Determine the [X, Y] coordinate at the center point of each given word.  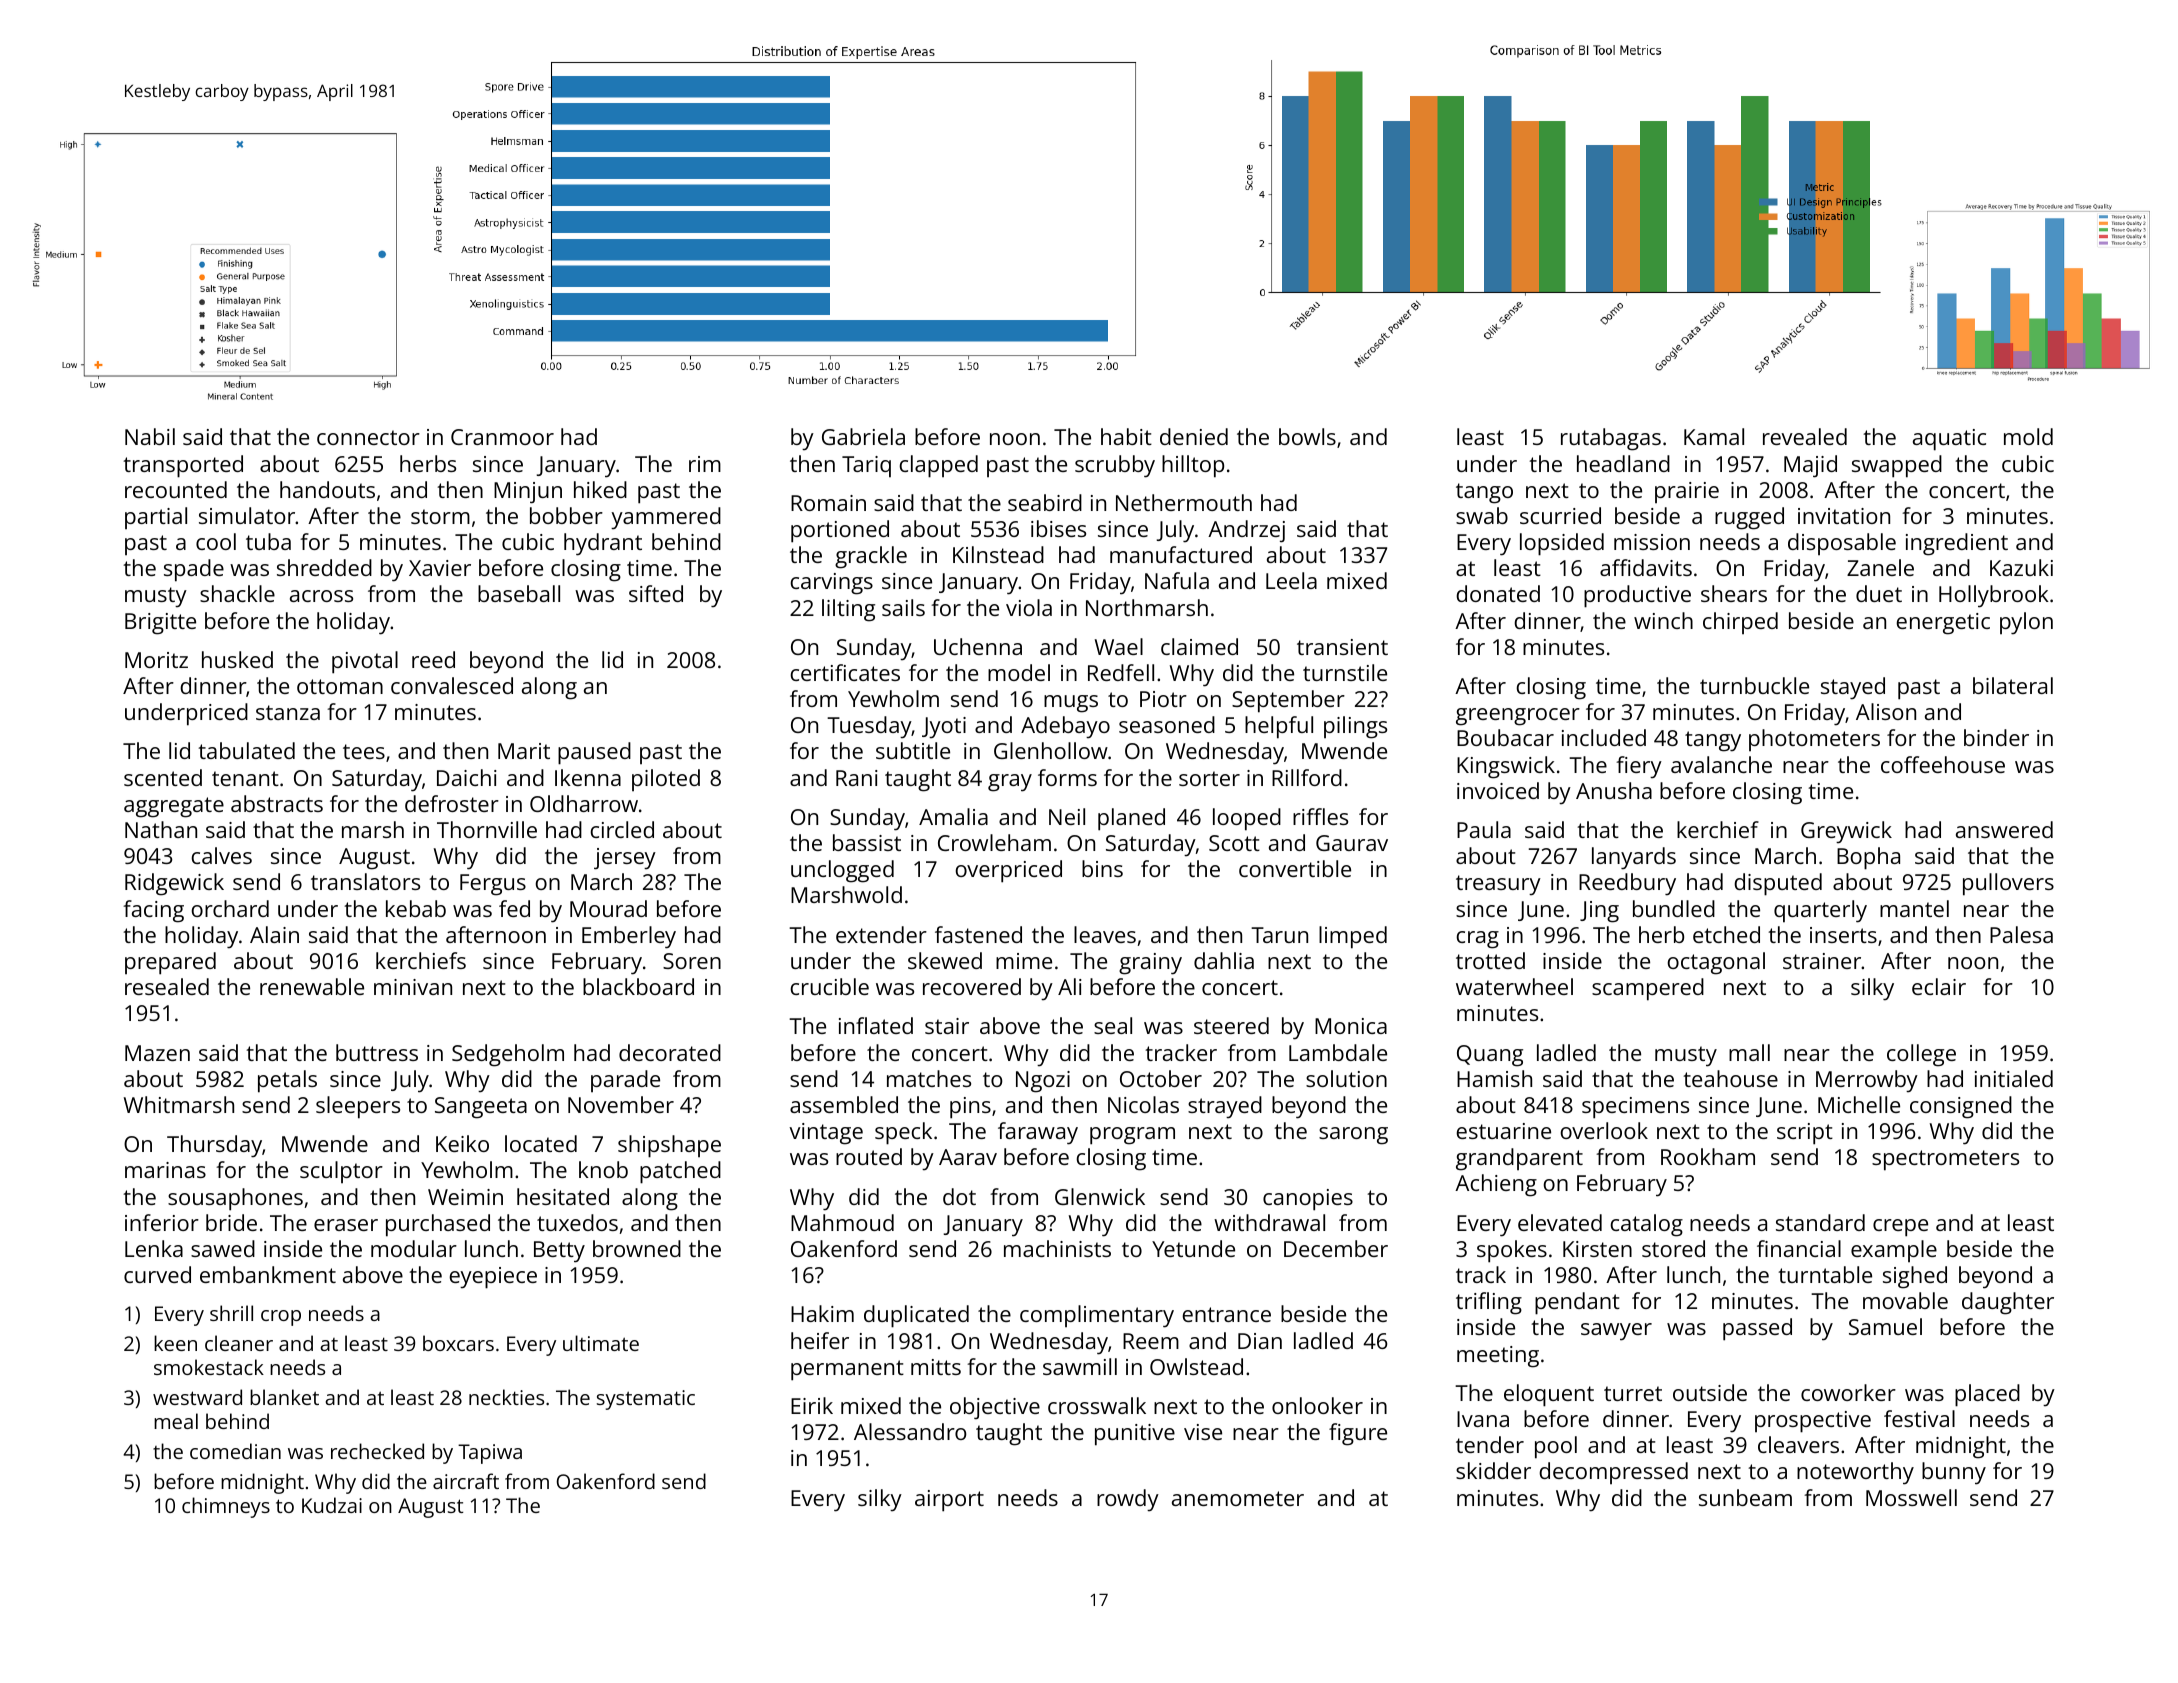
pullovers [2008, 884]
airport [949, 1501]
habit [1126, 436]
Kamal [1714, 436]
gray [1010, 783]
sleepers [358, 1107]
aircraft [466, 1481]
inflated [876, 1025]
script [1805, 1134]
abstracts [277, 803]
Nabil [150, 436]
